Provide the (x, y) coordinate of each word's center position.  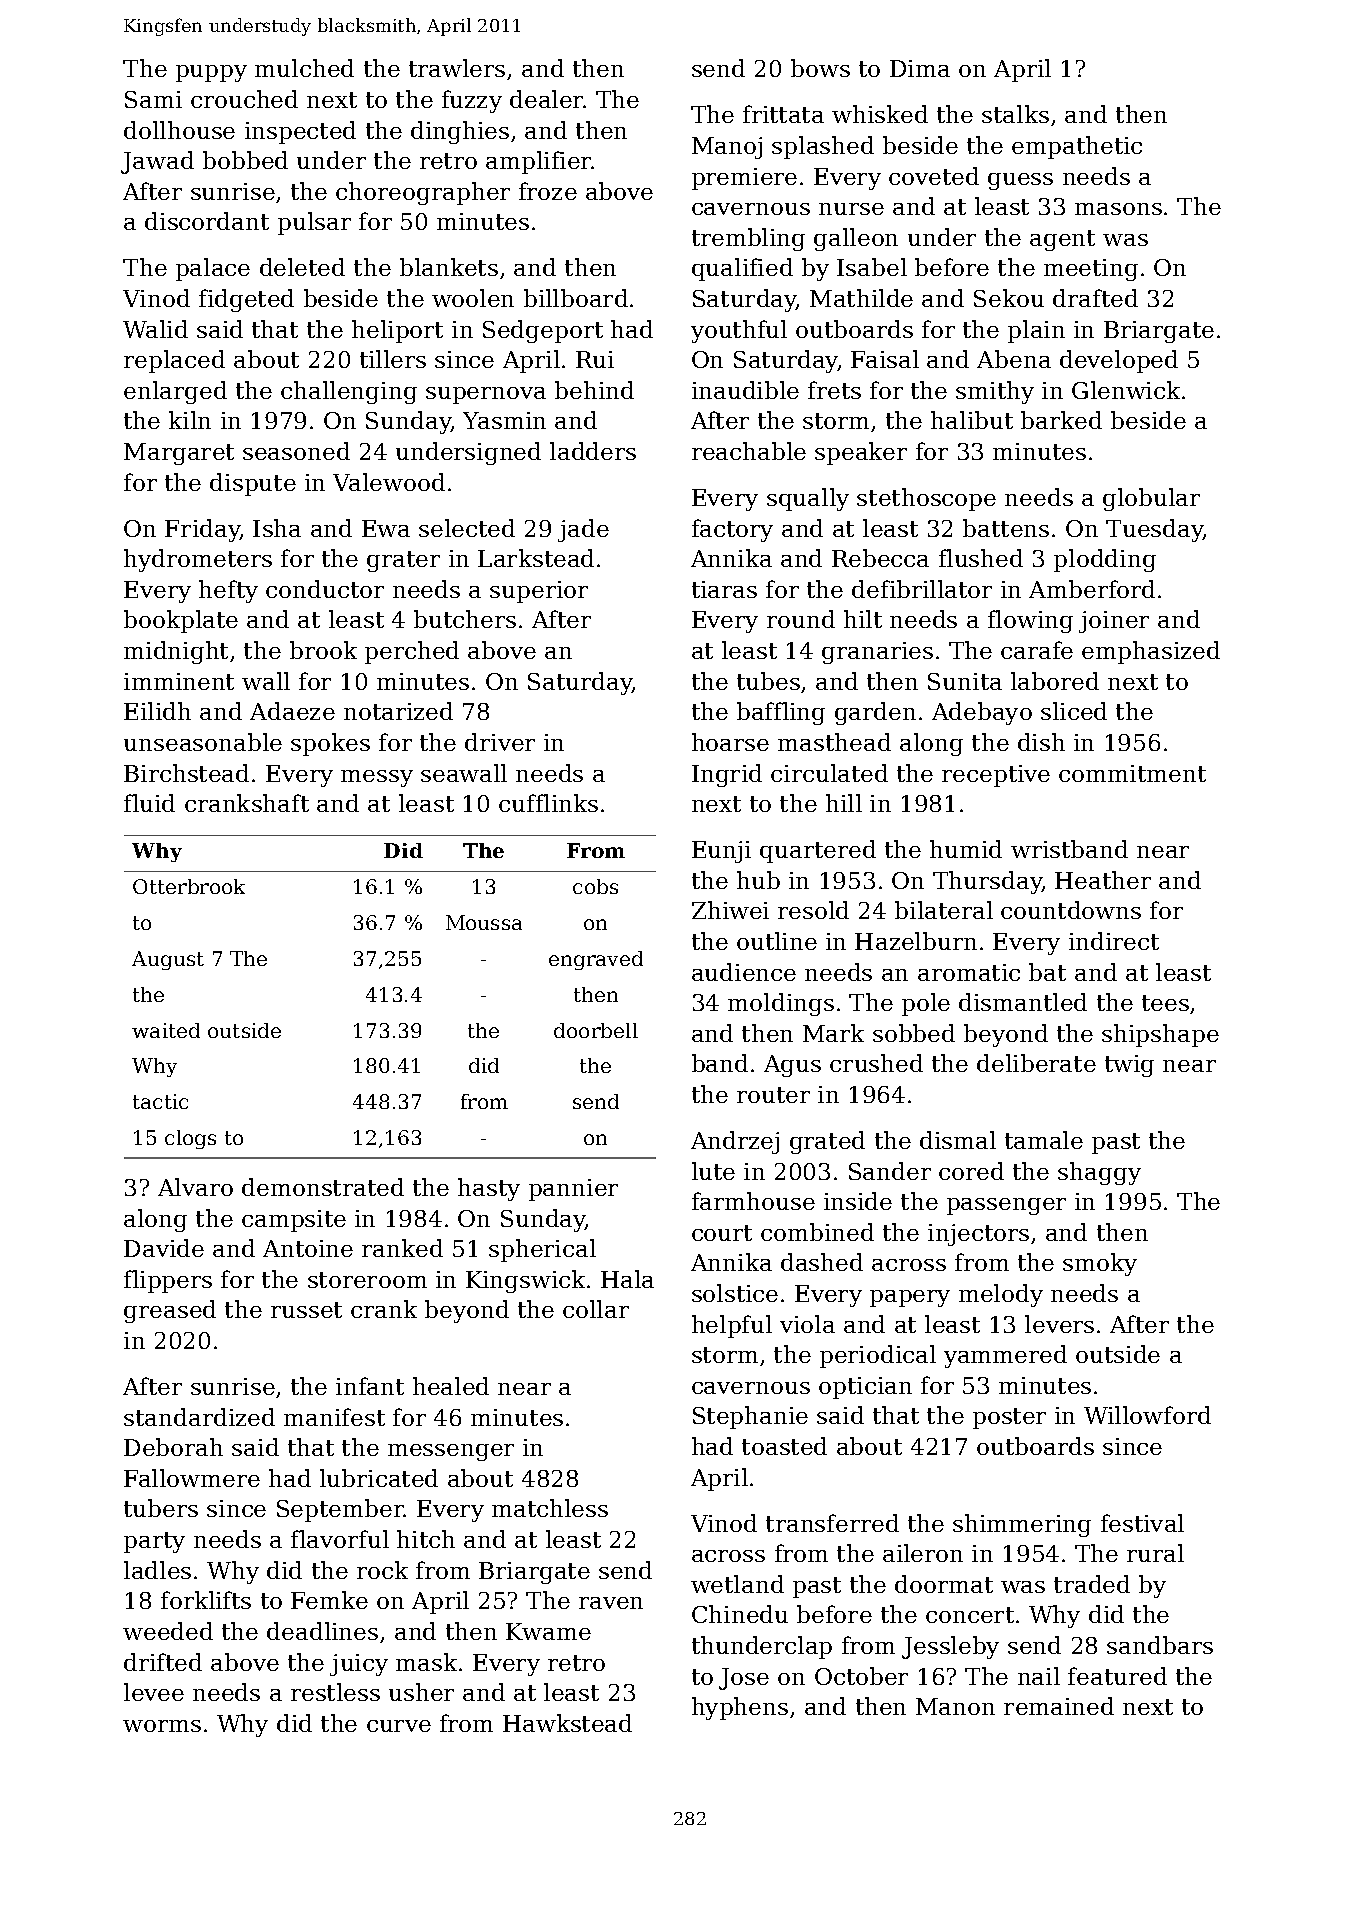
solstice (735, 1293)
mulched (304, 68)
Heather (1103, 880)
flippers (168, 1281)
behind (594, 390)
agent (1062, 240)
